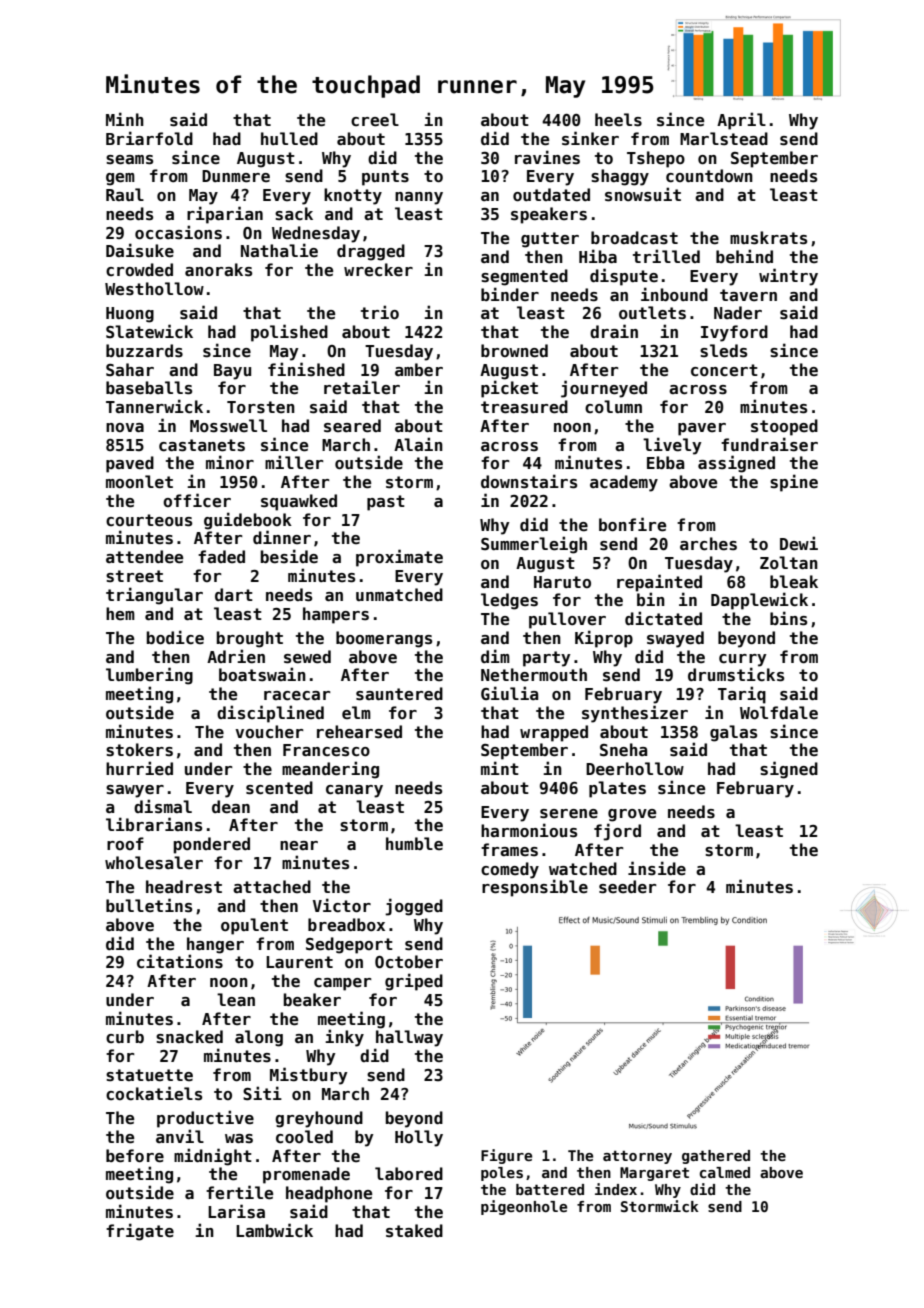 The width and height of the screenshot is (924, 1308). Describe the element at coordinates (509, 601) in the screenshot. I see `ledges` at that location.
